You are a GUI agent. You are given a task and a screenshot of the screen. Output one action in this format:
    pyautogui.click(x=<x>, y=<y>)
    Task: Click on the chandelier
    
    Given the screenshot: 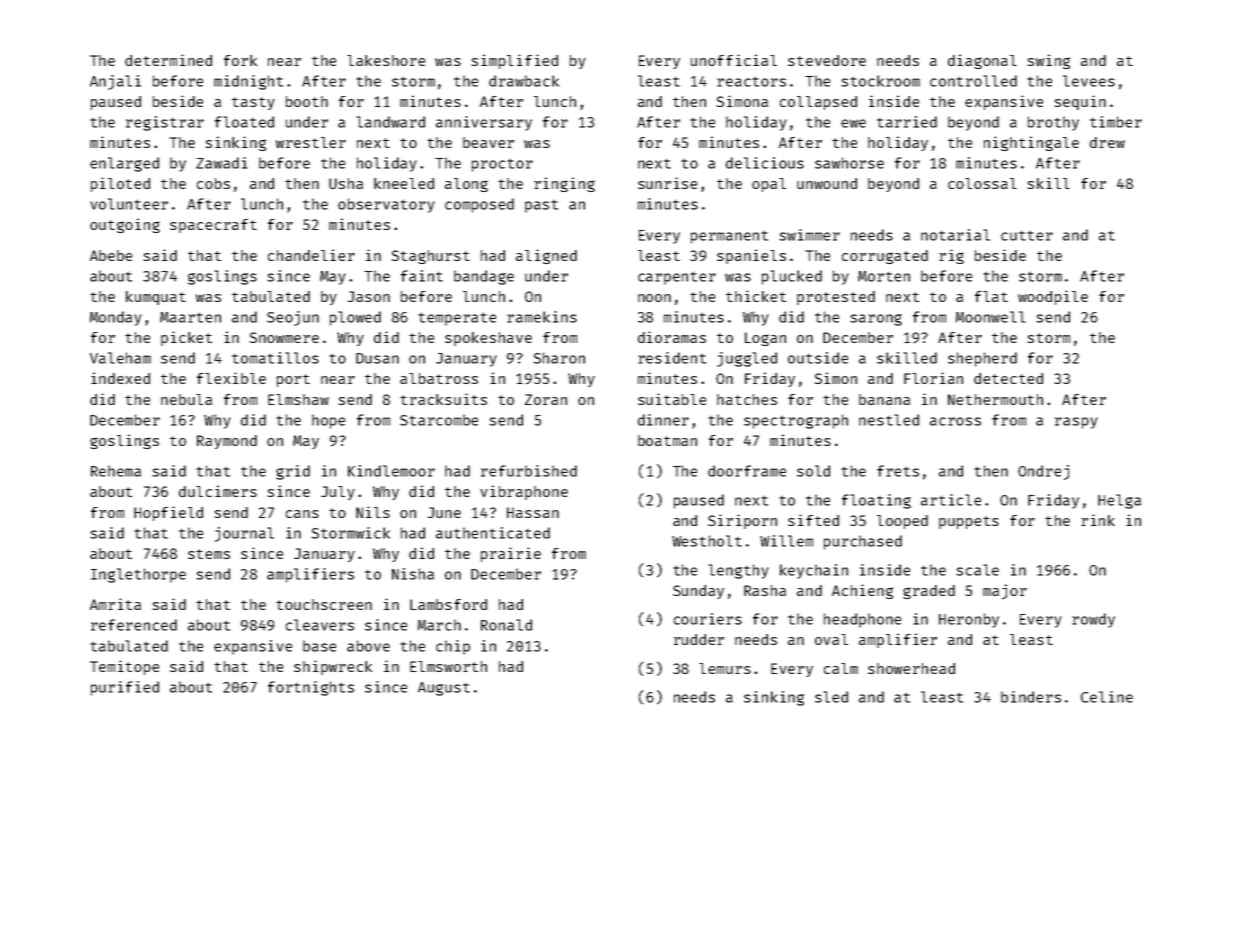 What is the action you would take?
    pyautogui.click(x=311, y=255)
